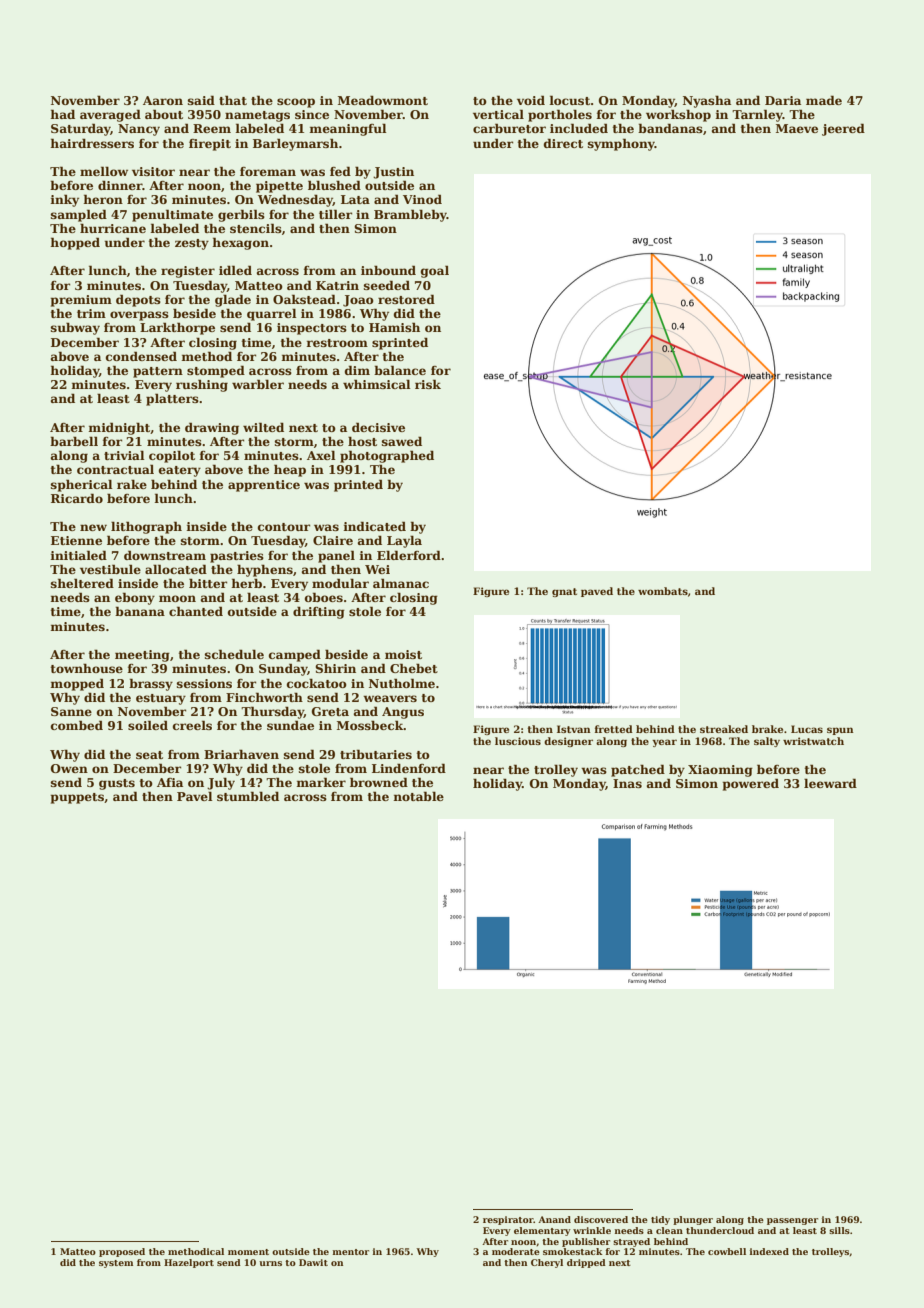 The width and height of the screenshot is (924, 1308). Describe the element at coordinates (724, 729) in the screenshot. I see `streaked` at that location.
